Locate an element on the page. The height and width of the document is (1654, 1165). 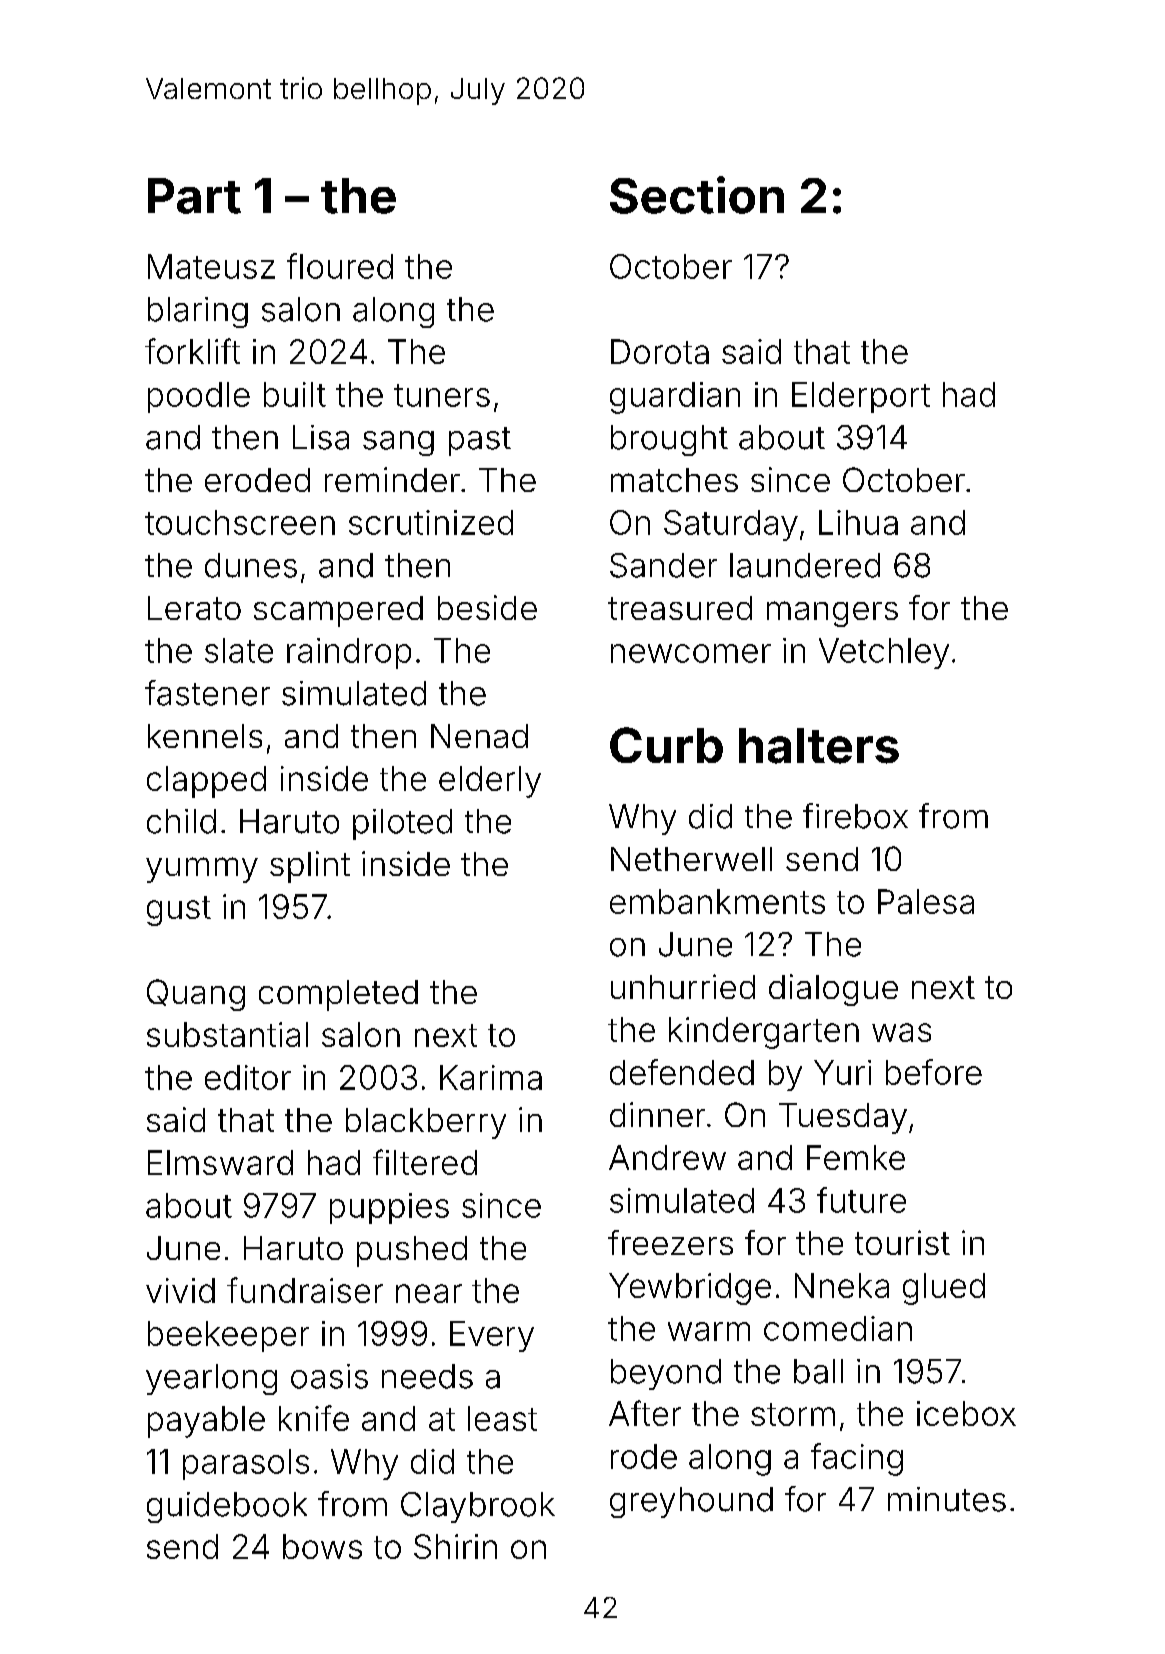
Elderport is located at coordinates (861, 397).
